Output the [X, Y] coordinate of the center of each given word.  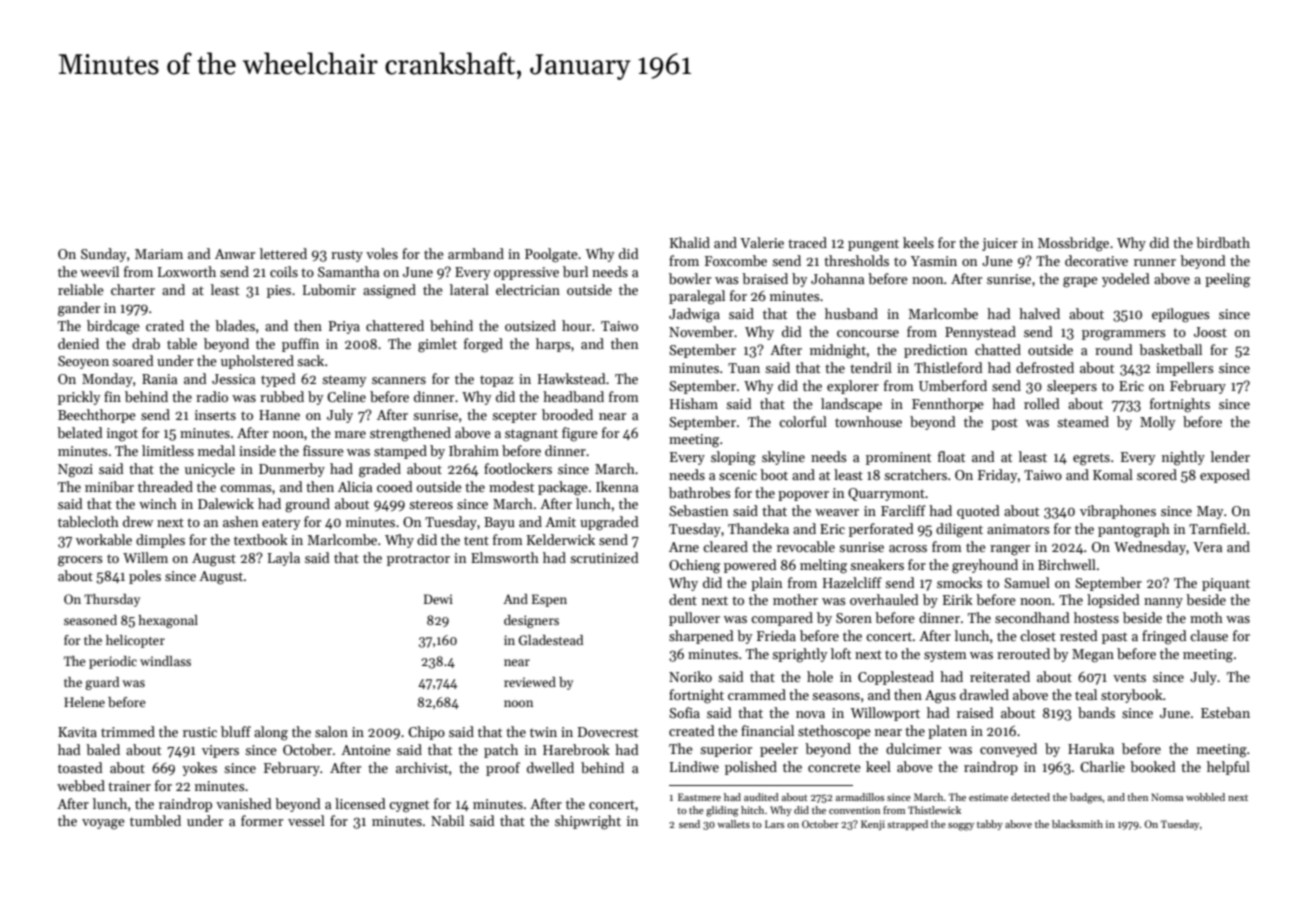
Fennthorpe [948, 405]
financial [767, 730]
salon [331, 731]
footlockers [518, 468]
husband [851, 313]
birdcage [113, 327]
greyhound [985, 566]
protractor [418, 560]
